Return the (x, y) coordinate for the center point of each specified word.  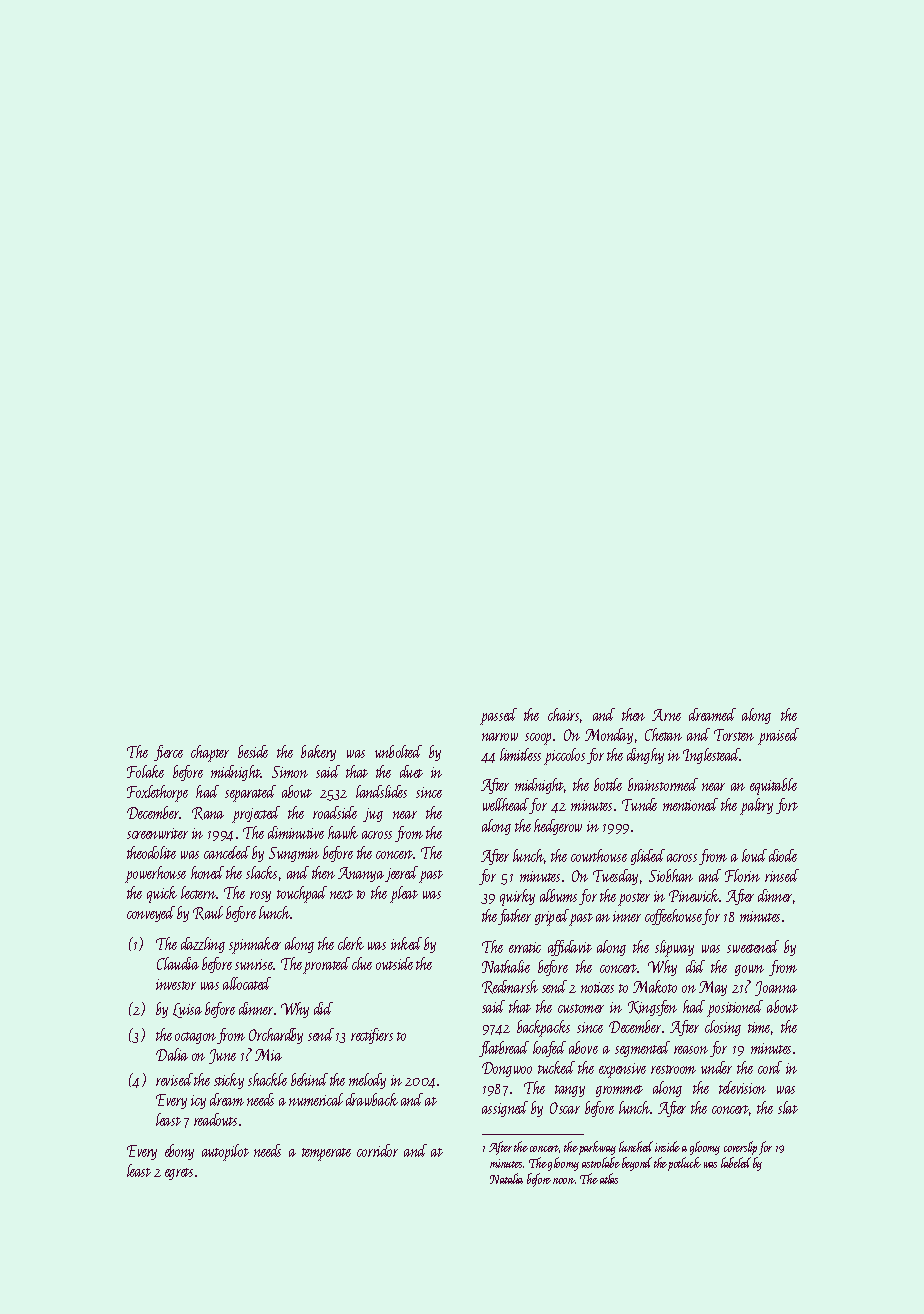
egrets (179, 1174)
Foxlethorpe (157, 793)
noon (564, 1181)
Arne (666, 715)
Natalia (506, 1178)
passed (498, 716)
